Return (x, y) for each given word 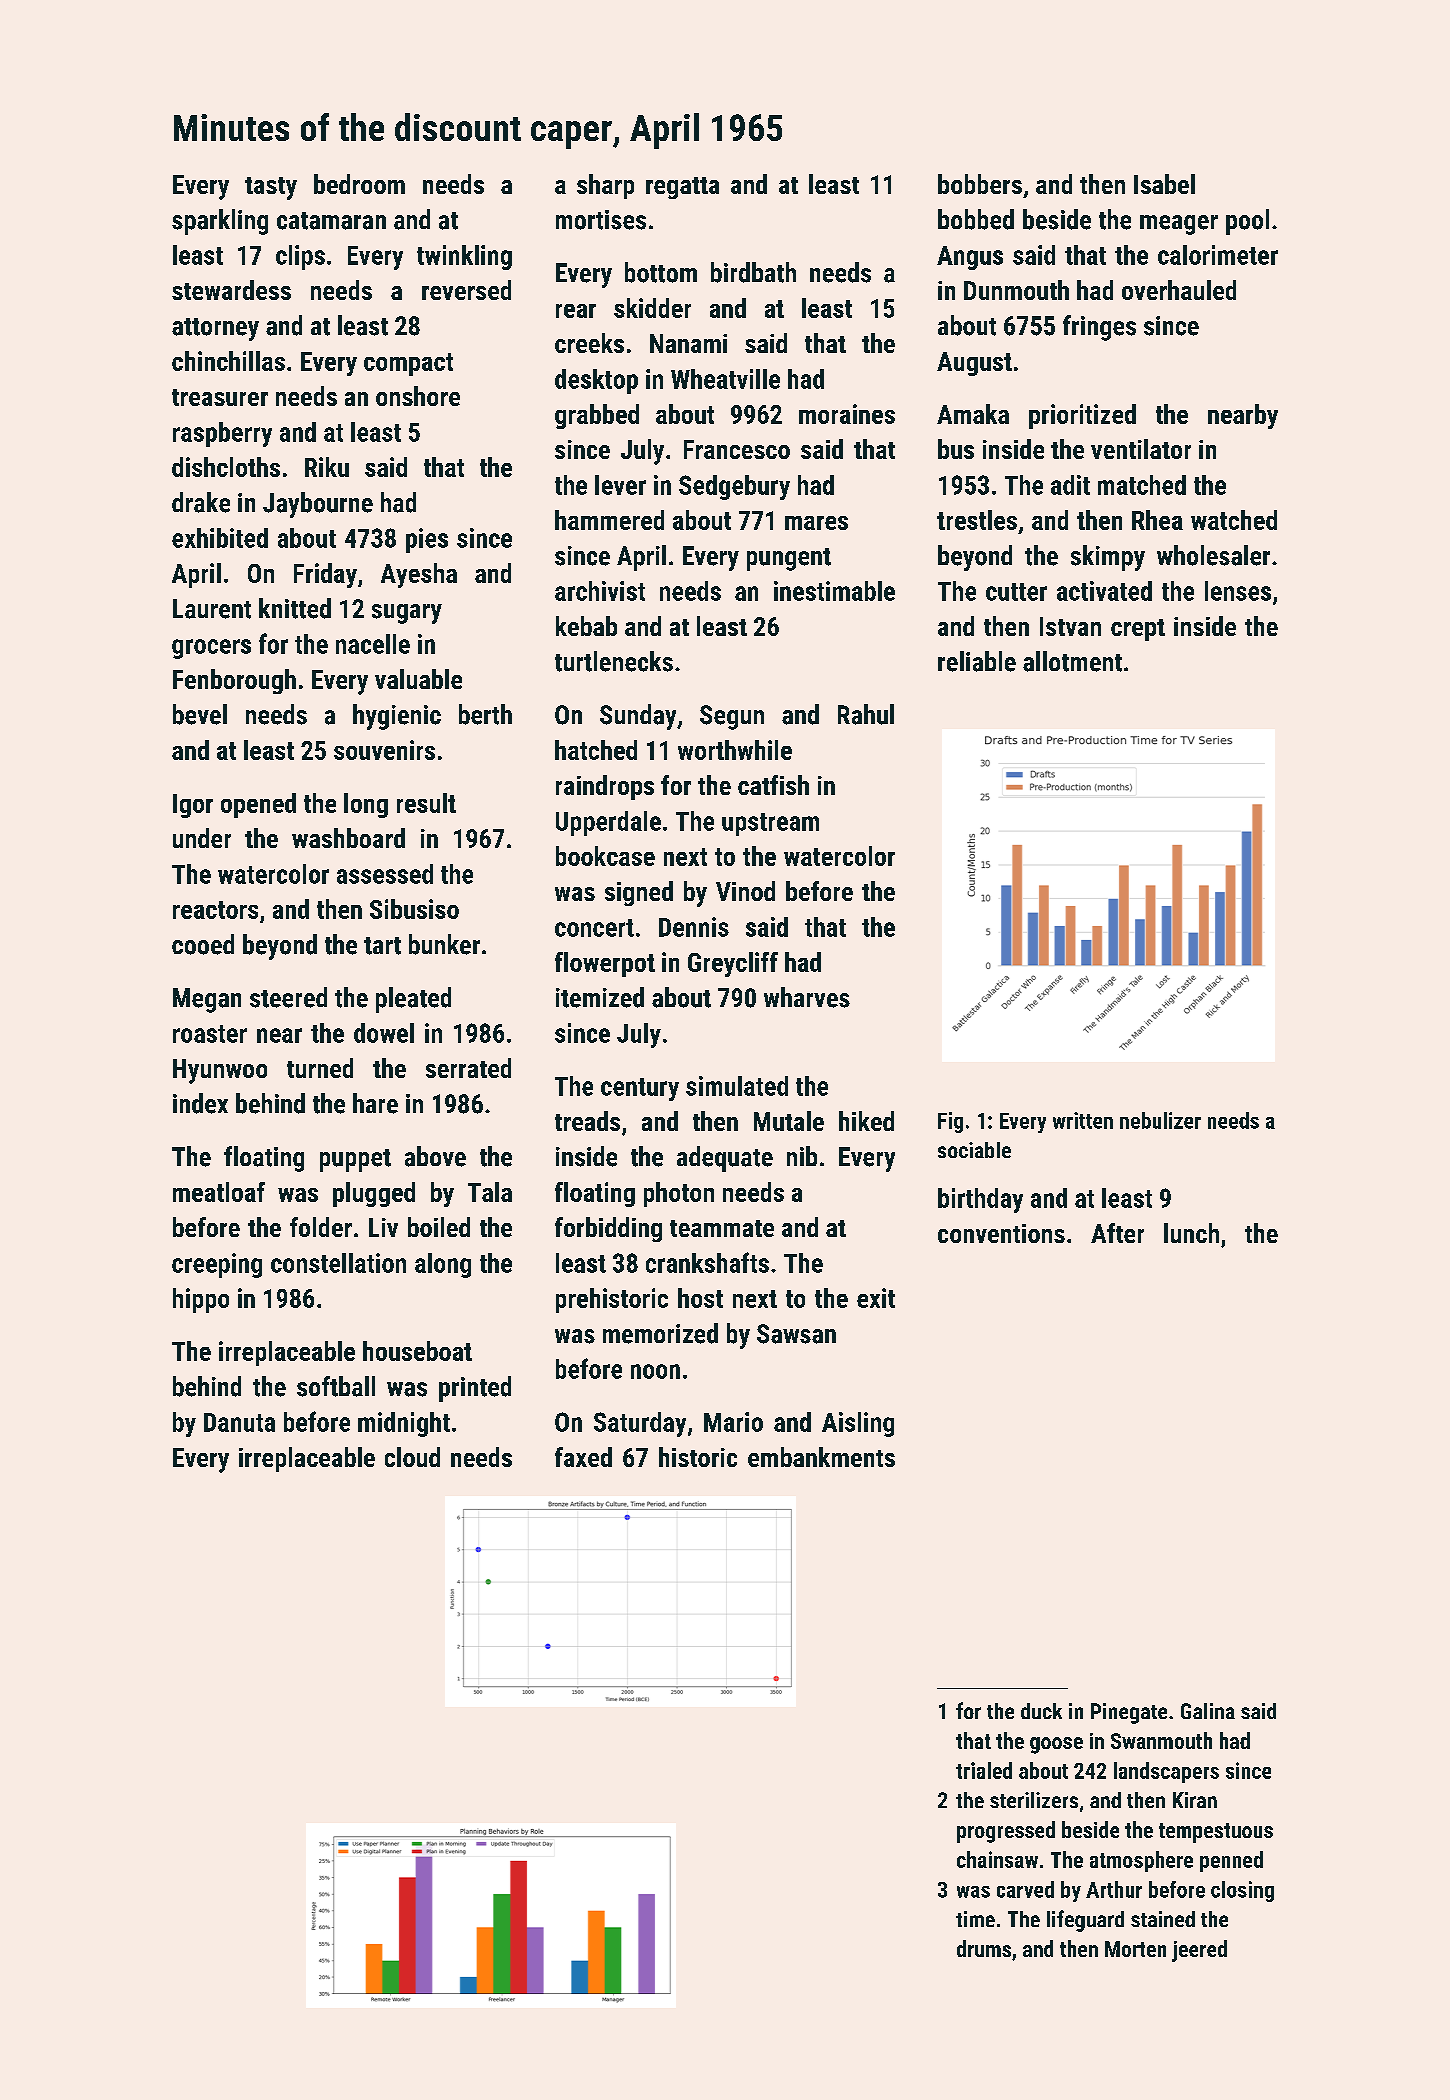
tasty (271, 188)
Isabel (1164, 184)
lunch (1191, 1233)
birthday (980, 1200)
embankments (821, 1457)
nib (802, 1156)
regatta (682, 188)
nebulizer (1160, 1120)
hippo (201, 1300)
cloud (412, 1457)
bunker (444, 944)
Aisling (858, 1424)
